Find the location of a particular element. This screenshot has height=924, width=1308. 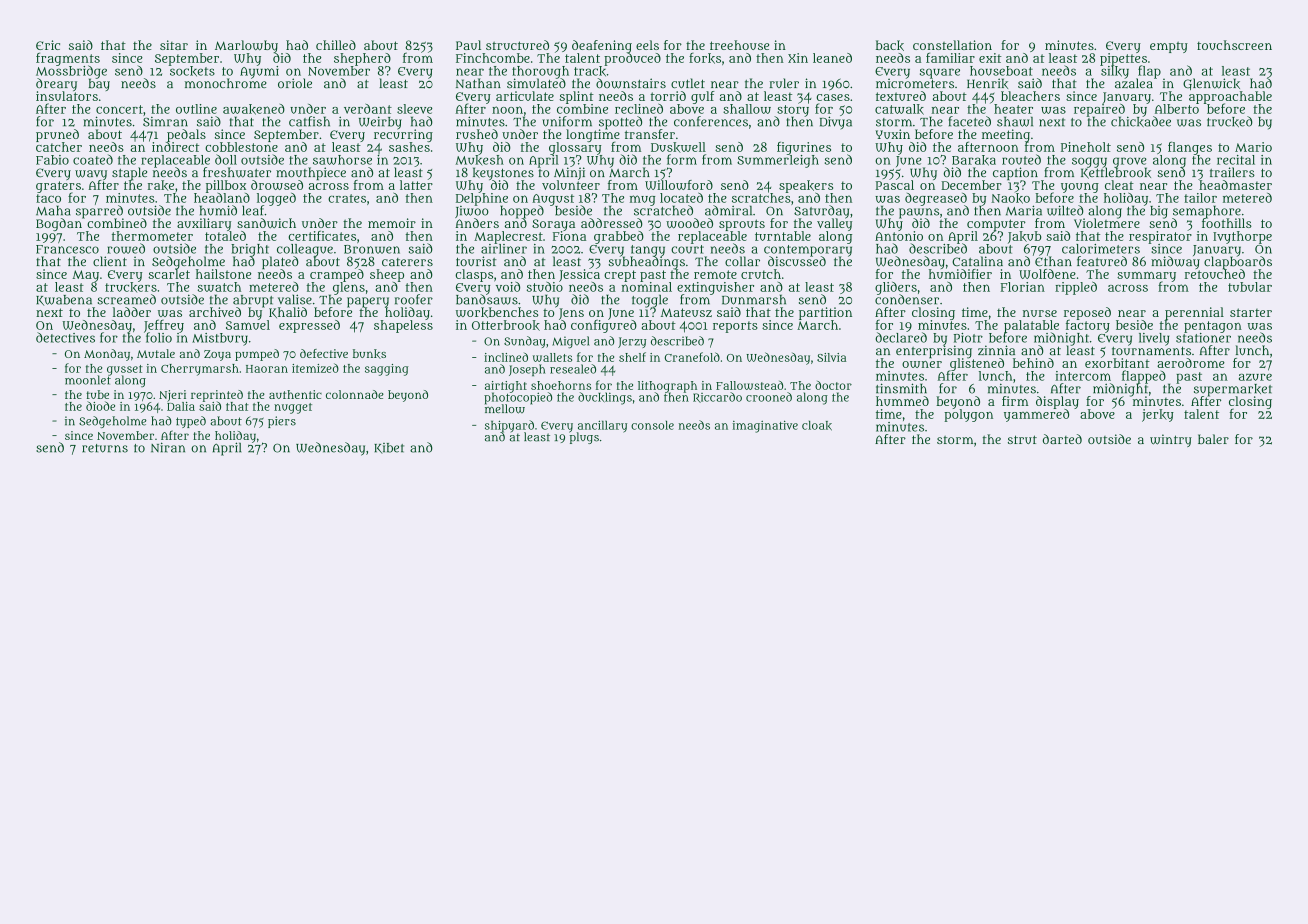

factory is located at coordinates (1088, 326).
